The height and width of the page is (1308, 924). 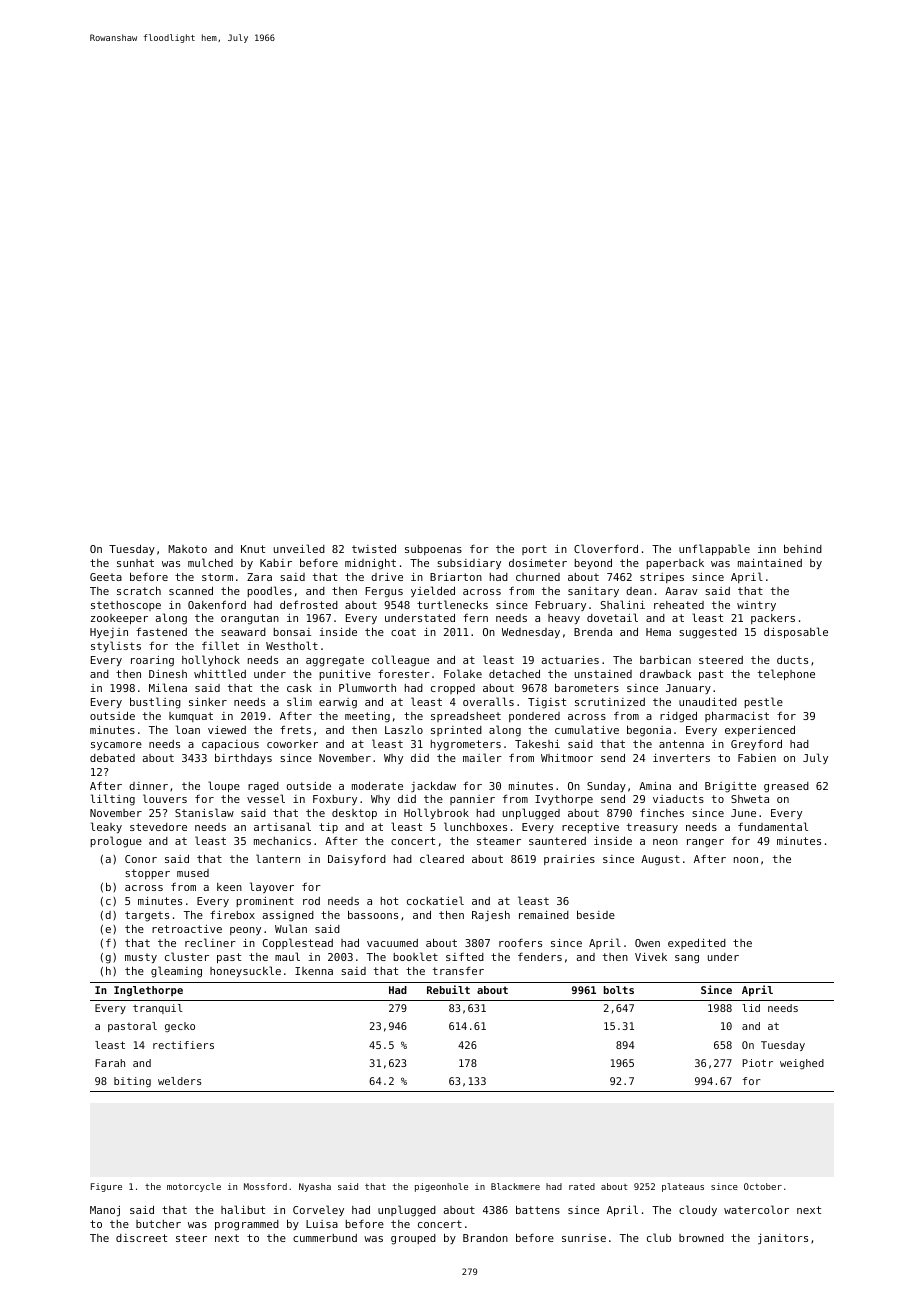 I want to click on behind, so click(x=803, y=548).
